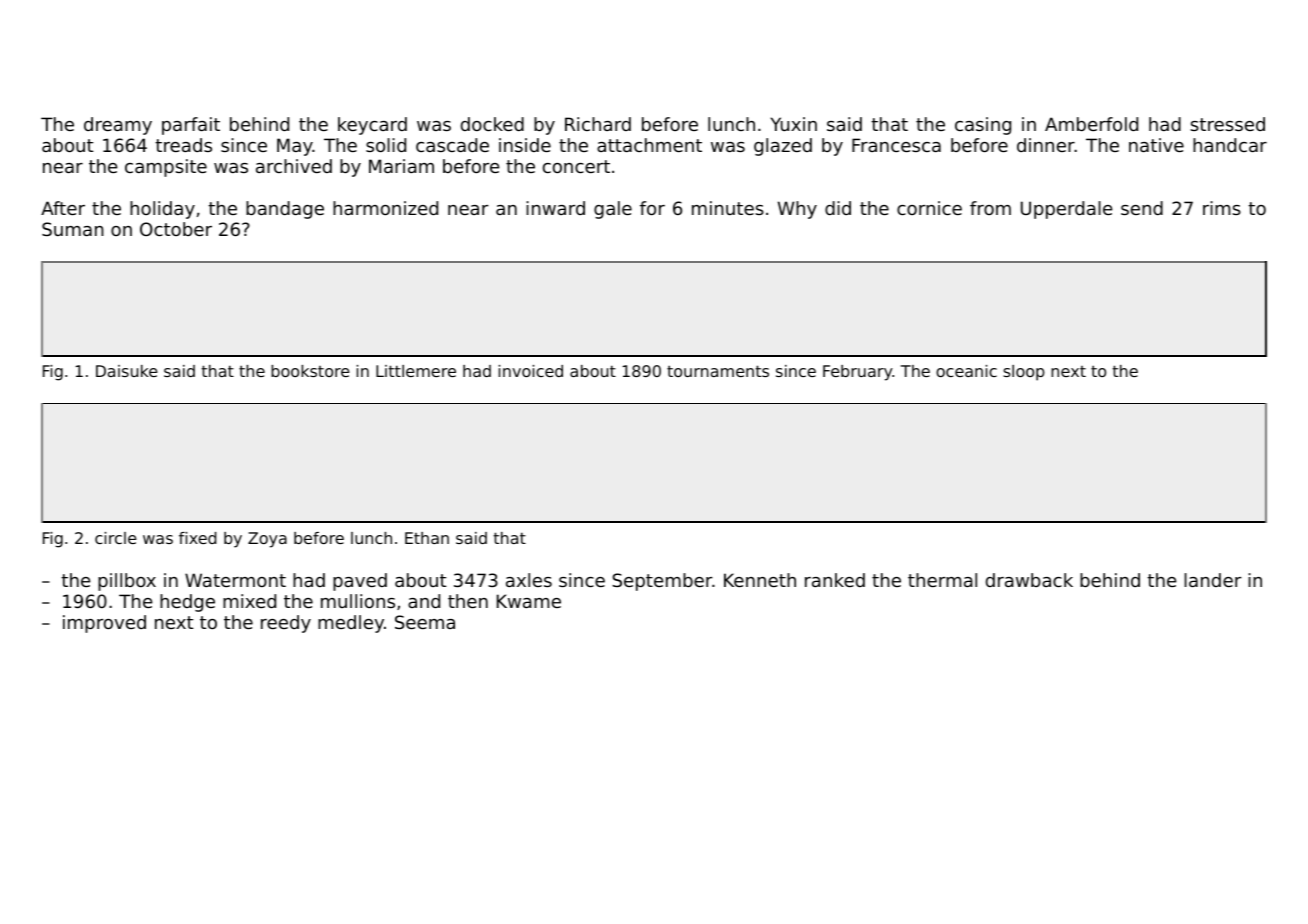  I want to click on gale, so click(613, 210).
